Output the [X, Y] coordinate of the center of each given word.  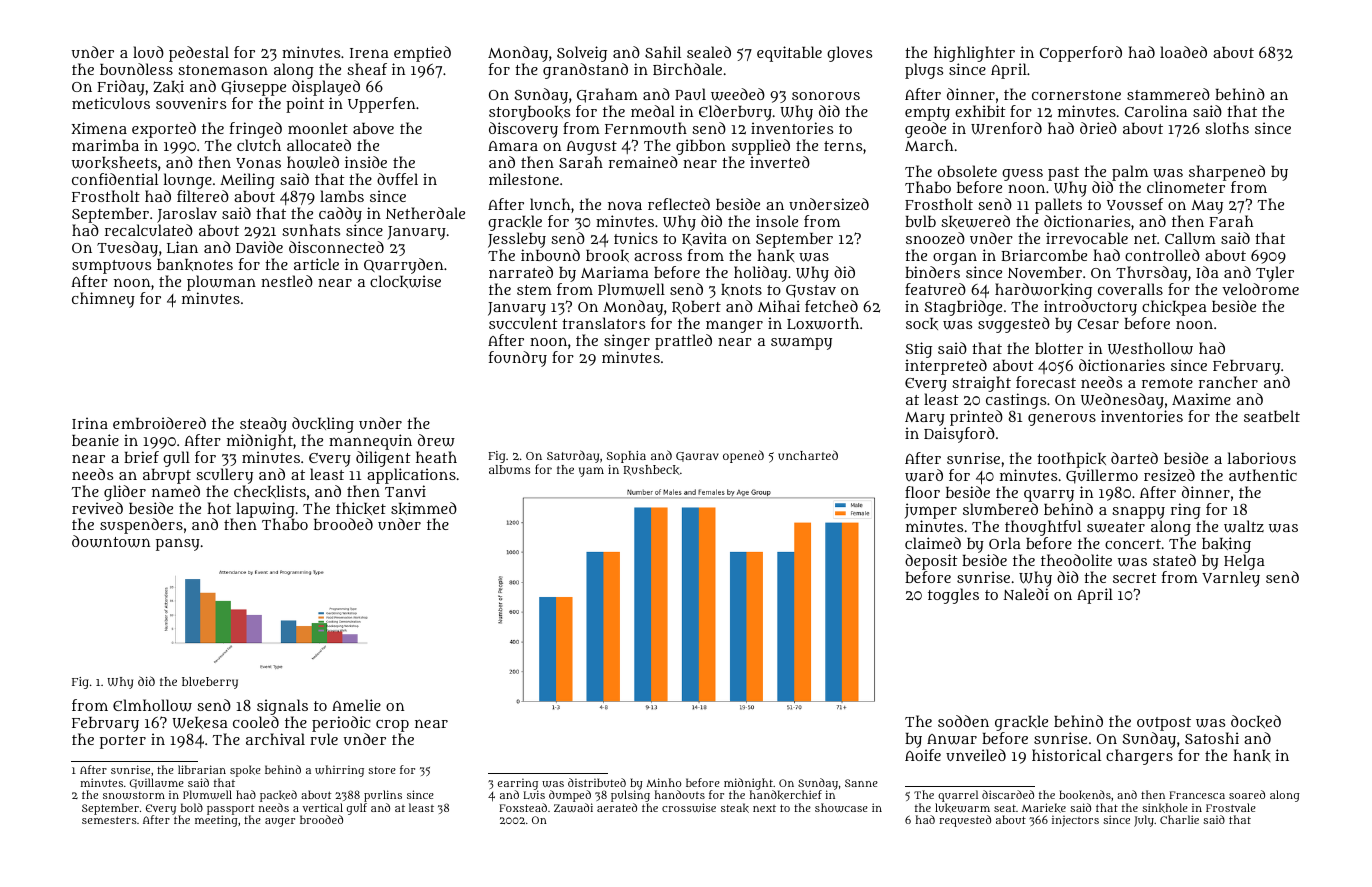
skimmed [424, 508]
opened [743, 456]
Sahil [663, 52]
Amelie [356, 705]
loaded [1183, 52]
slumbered [1000, 509]
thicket [361, 508]
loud [148, 52]
